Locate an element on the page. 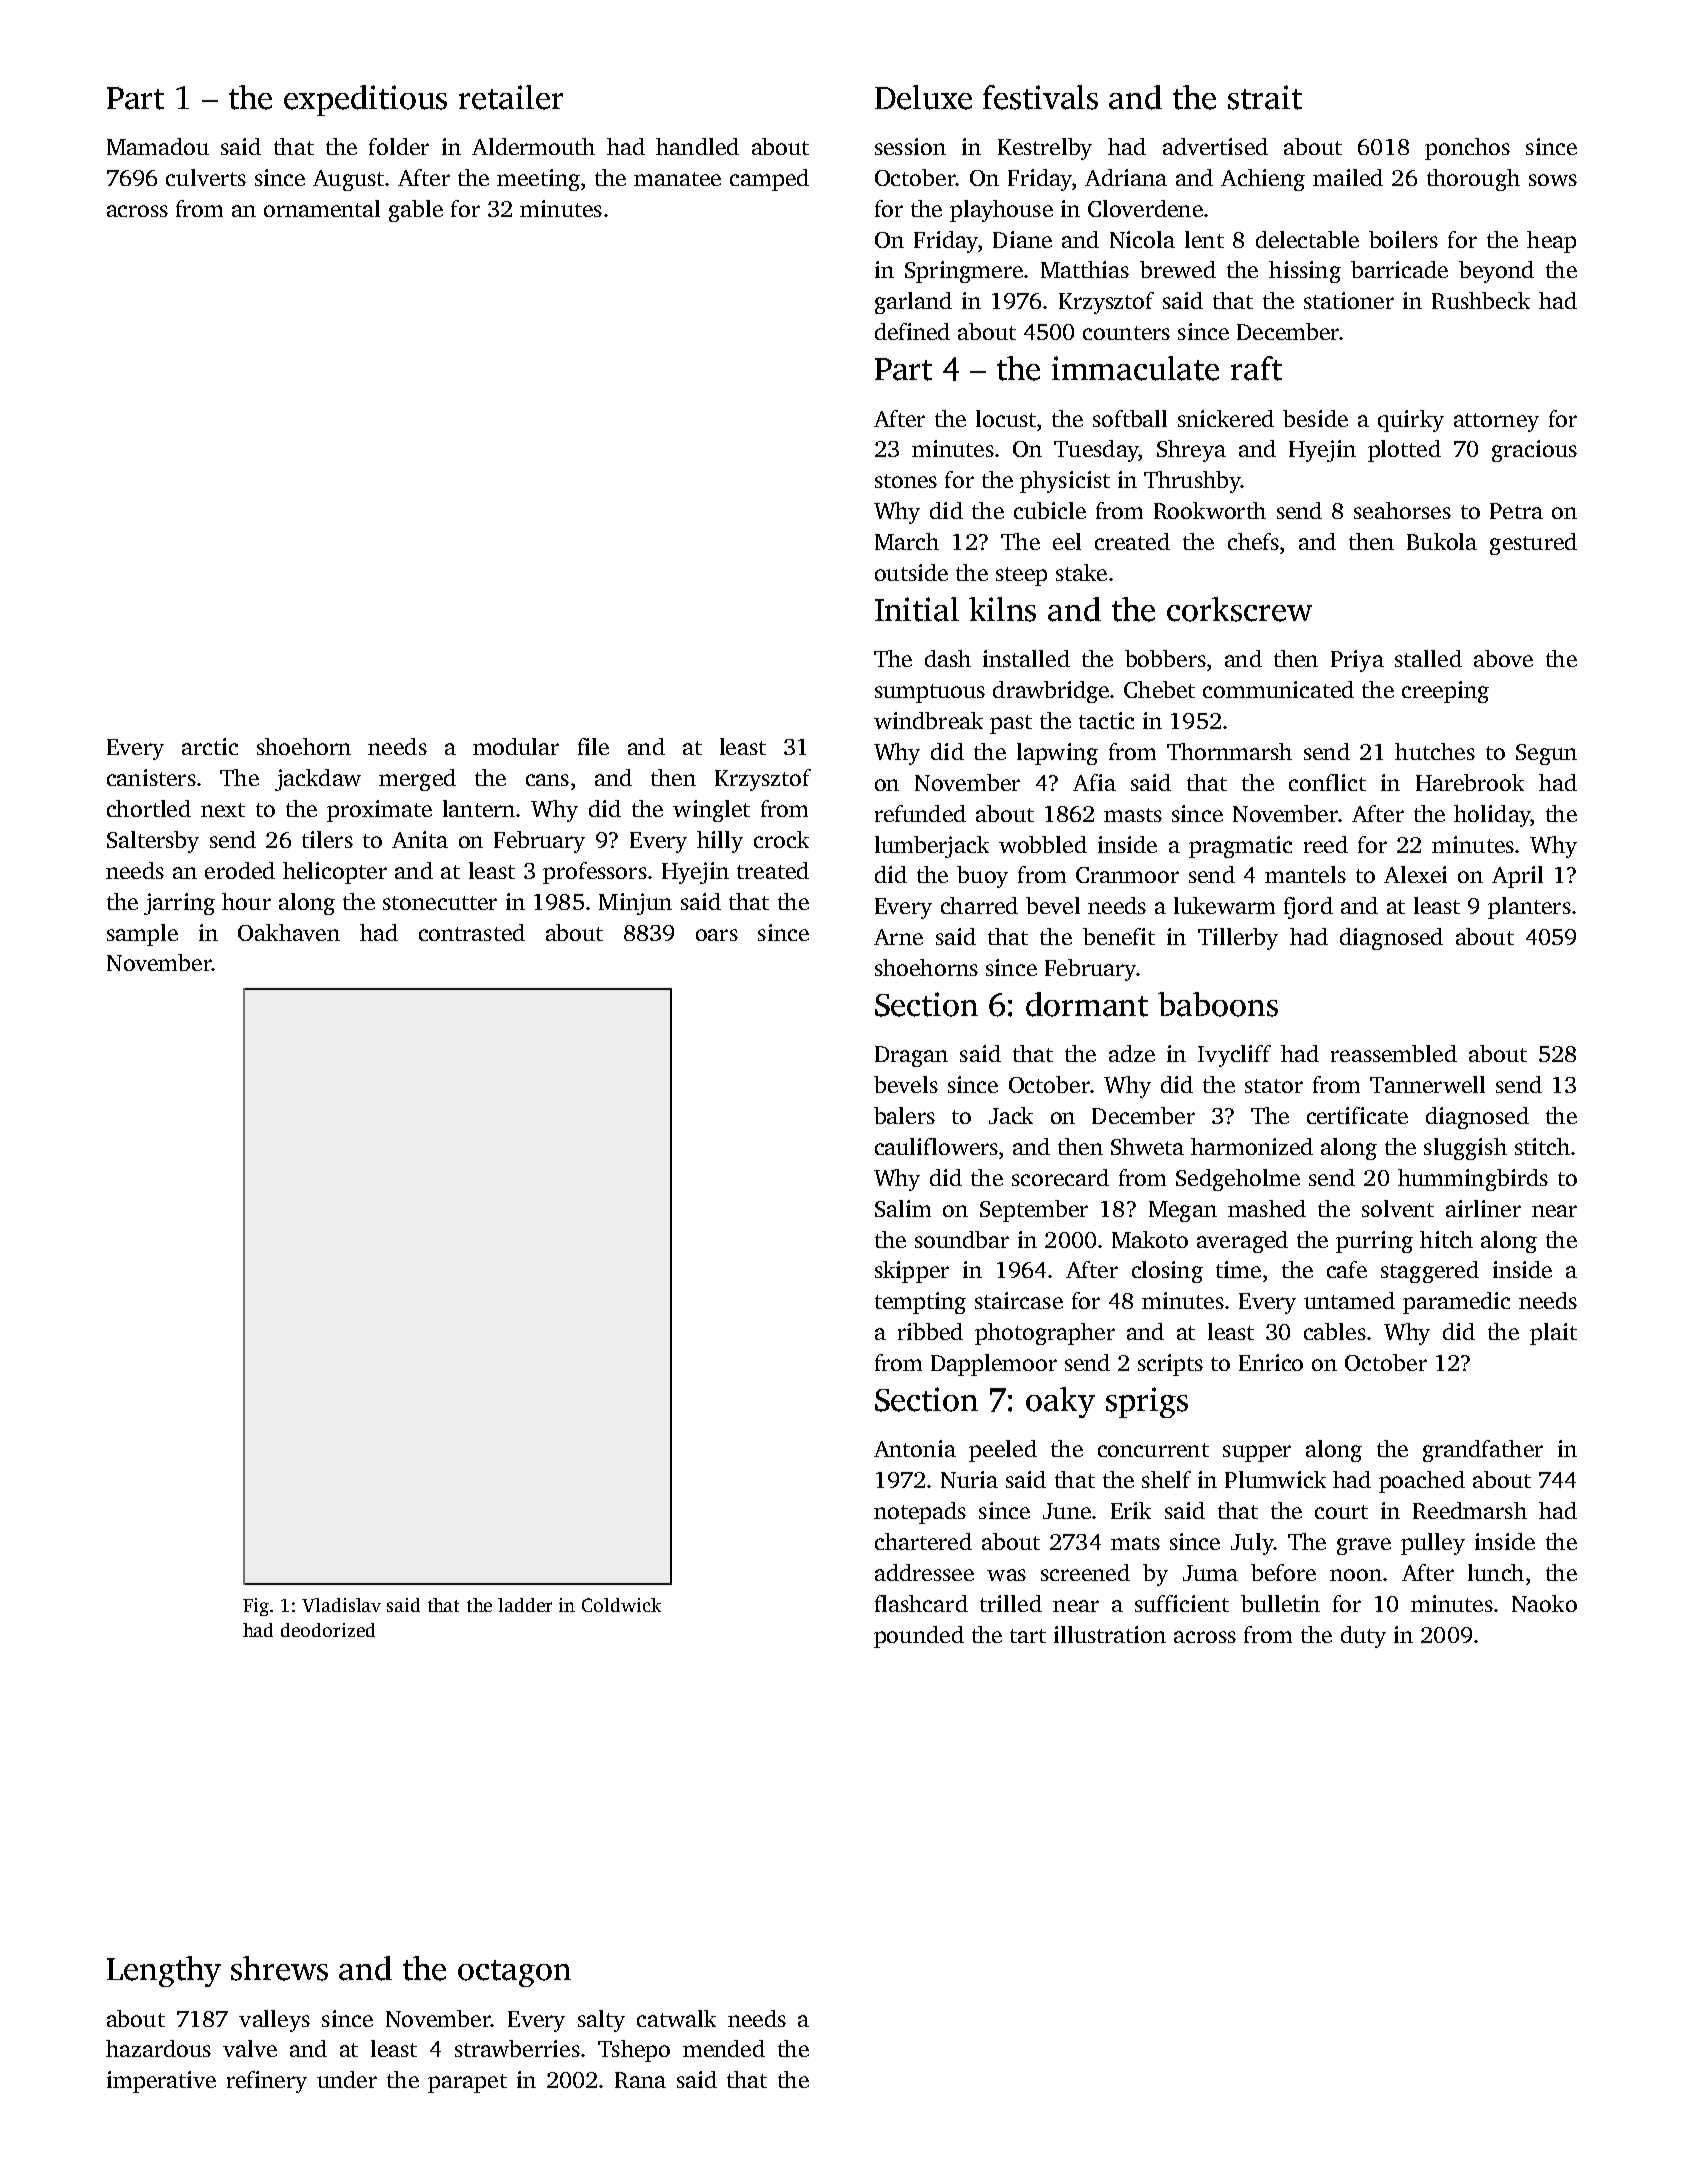  Rushbeck is located at coordinates (1481, 300).
